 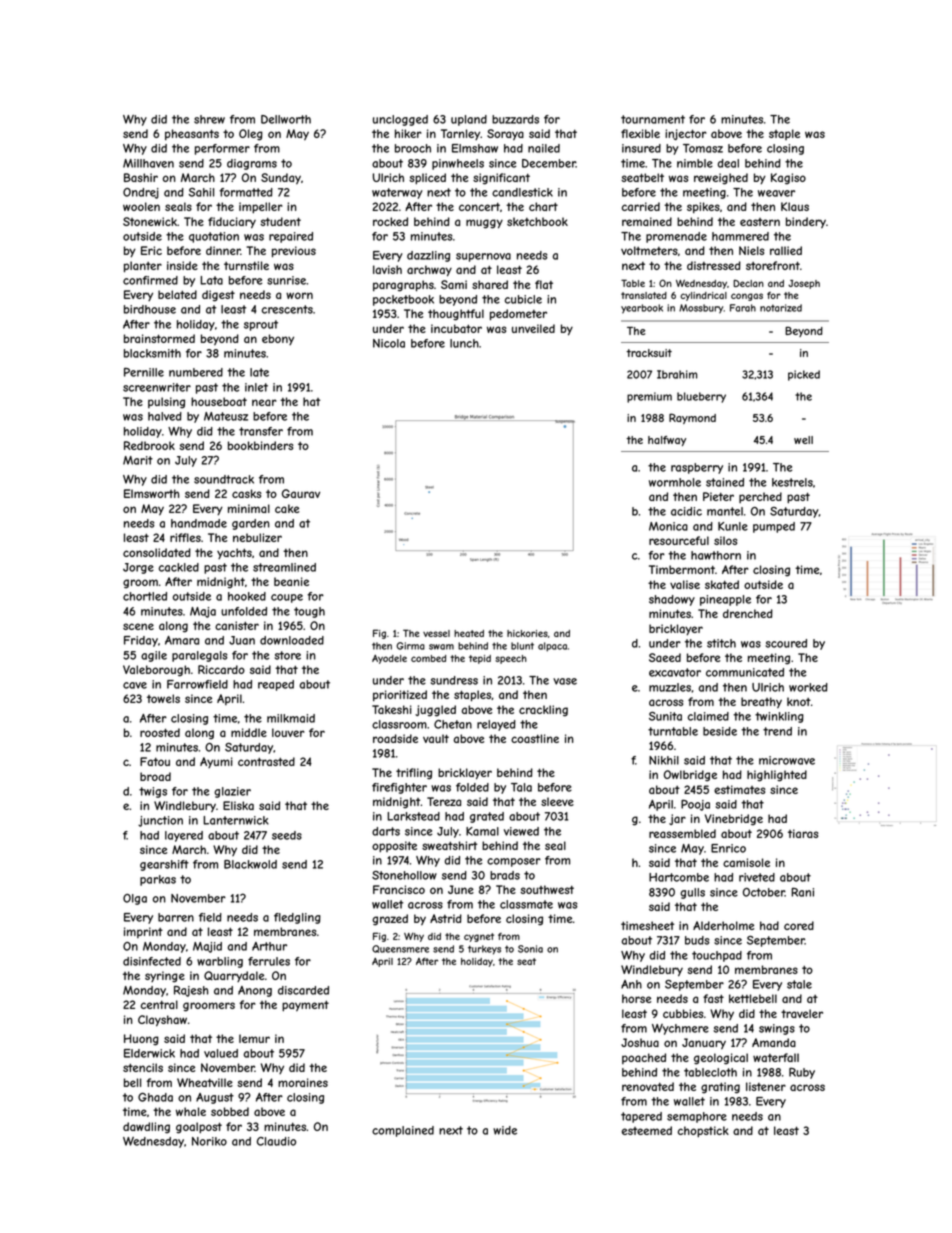 I want to click on digest, so click(x=218, y=296).
